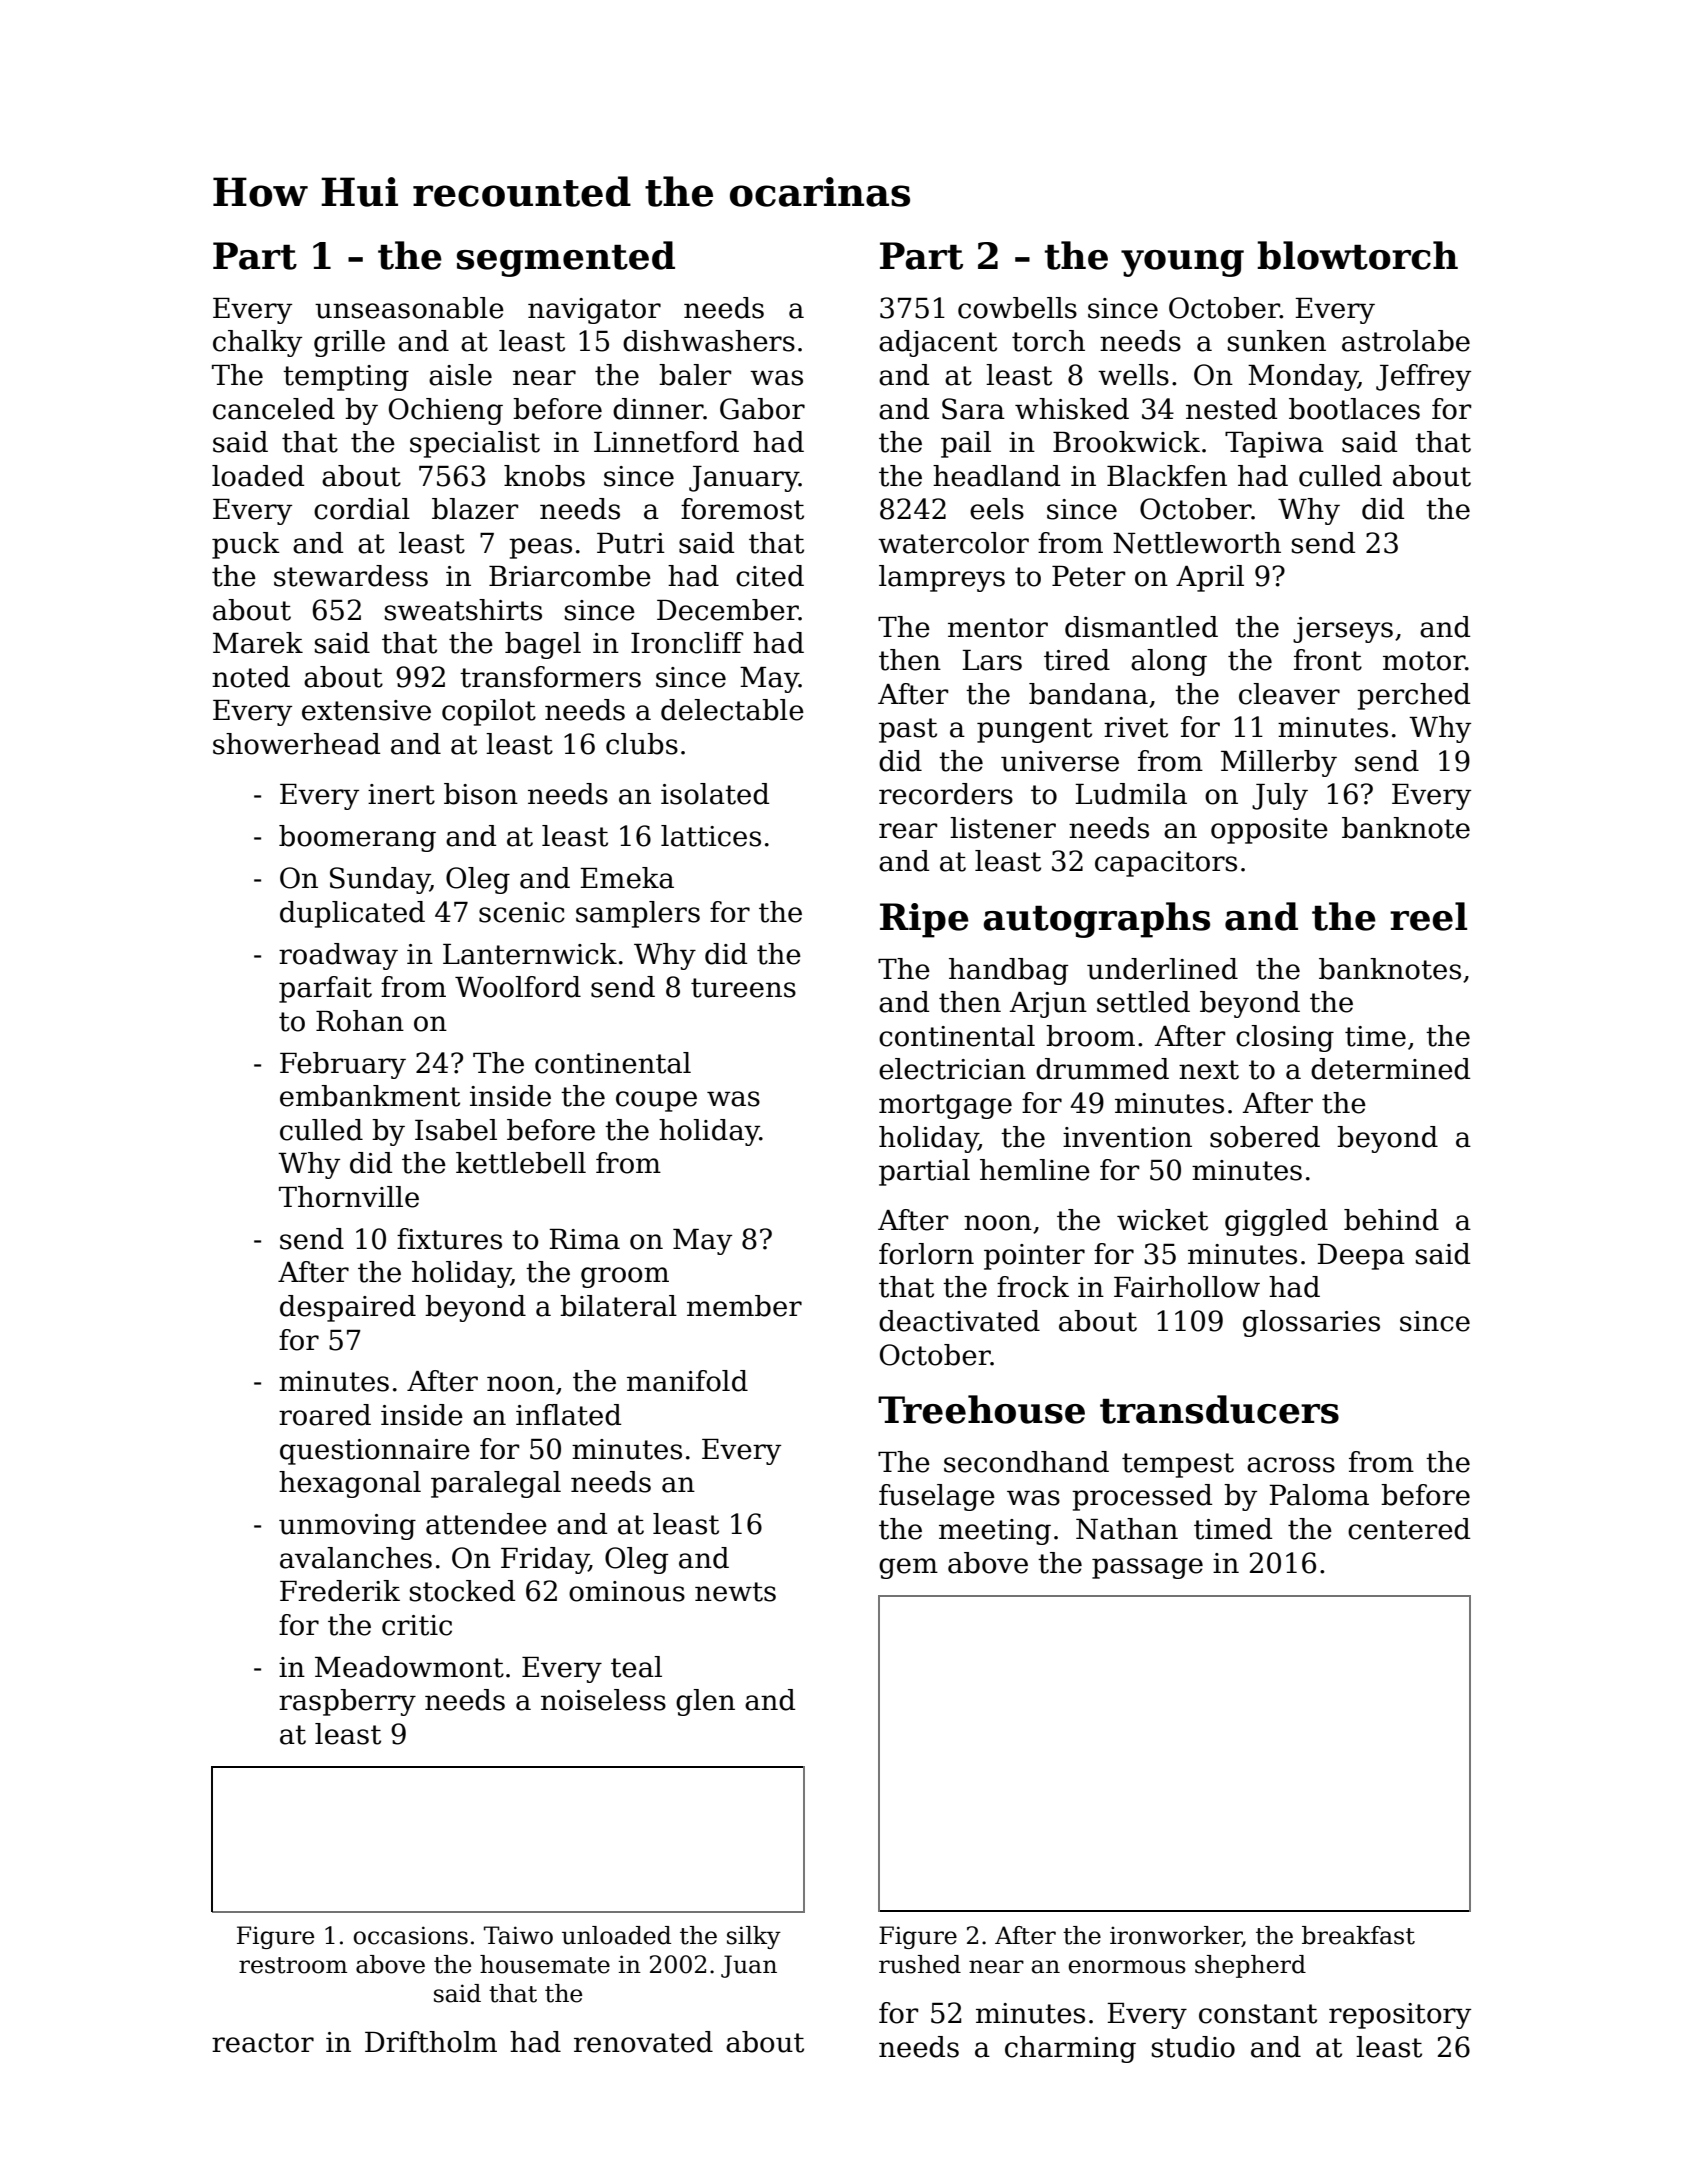 The image size is (1683, 2178). I want to click on young, so click(1182, 263).
